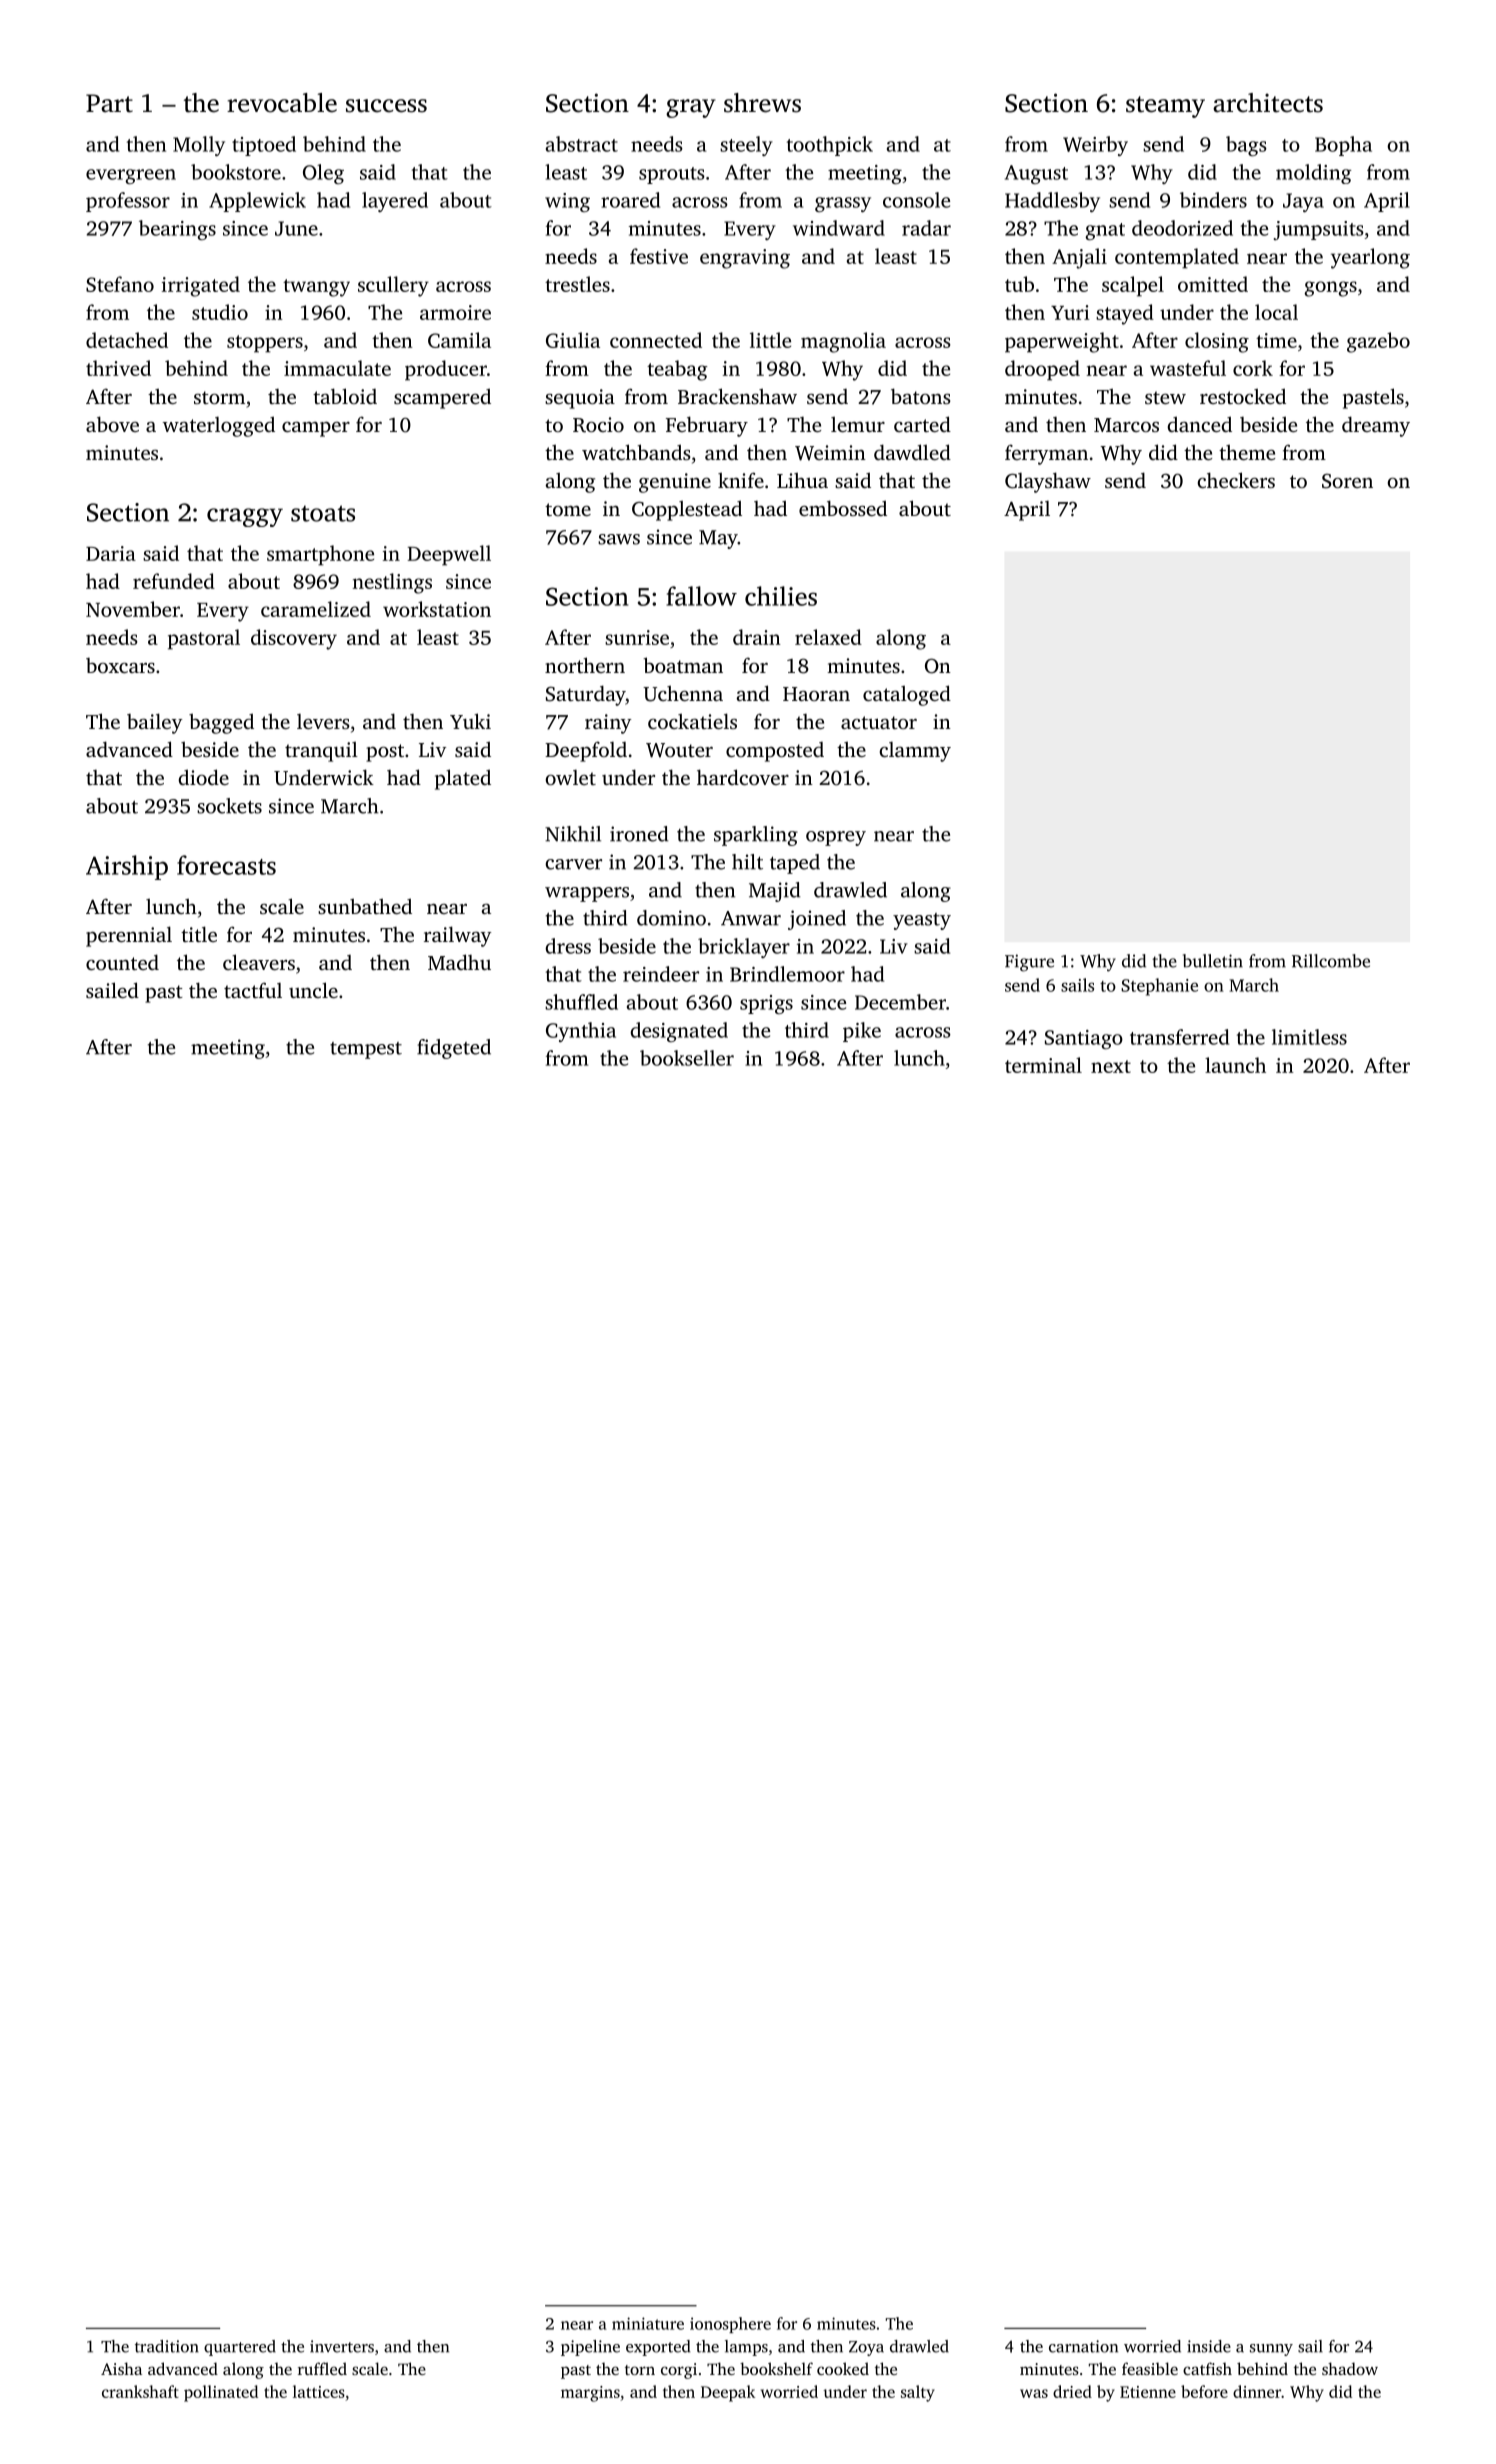 The image size is (1496, 2464). I want to click on revocable, so click(282, 103).
